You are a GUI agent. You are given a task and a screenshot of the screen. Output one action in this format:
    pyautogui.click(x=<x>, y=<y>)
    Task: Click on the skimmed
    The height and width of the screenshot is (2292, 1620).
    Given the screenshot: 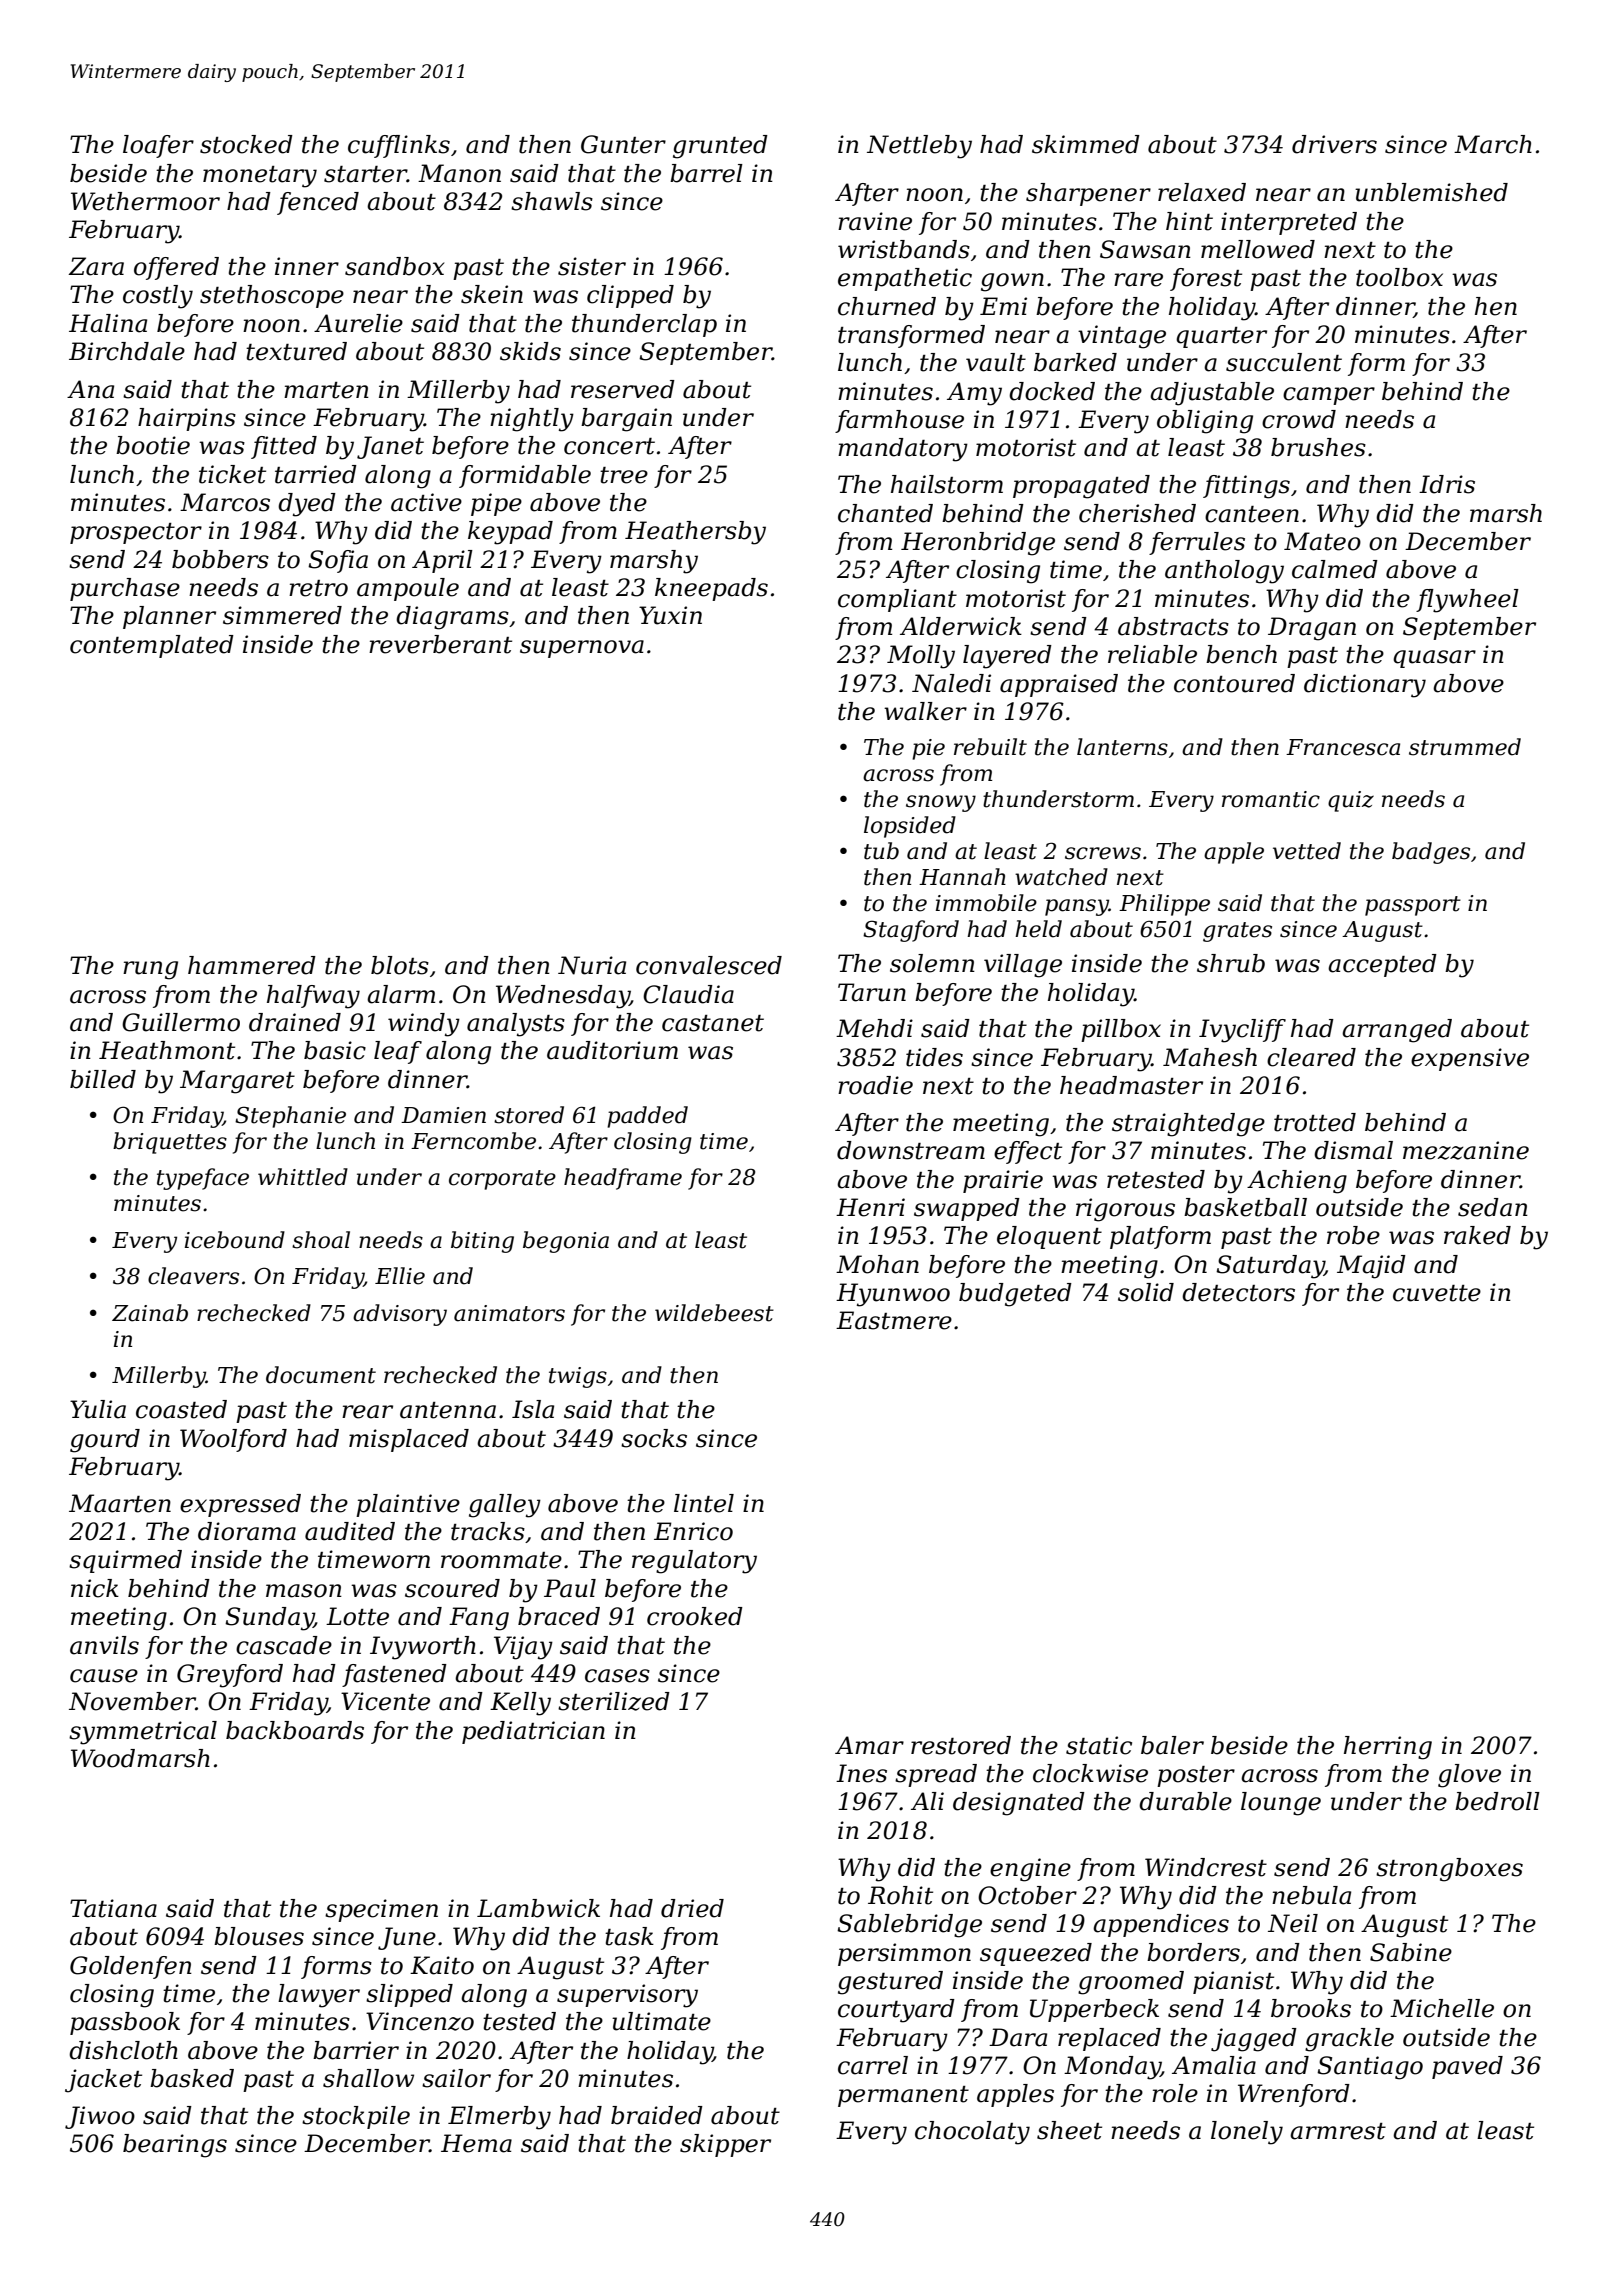 What is the action you would take?
    pyautogui.click(x=1086, y=144)
